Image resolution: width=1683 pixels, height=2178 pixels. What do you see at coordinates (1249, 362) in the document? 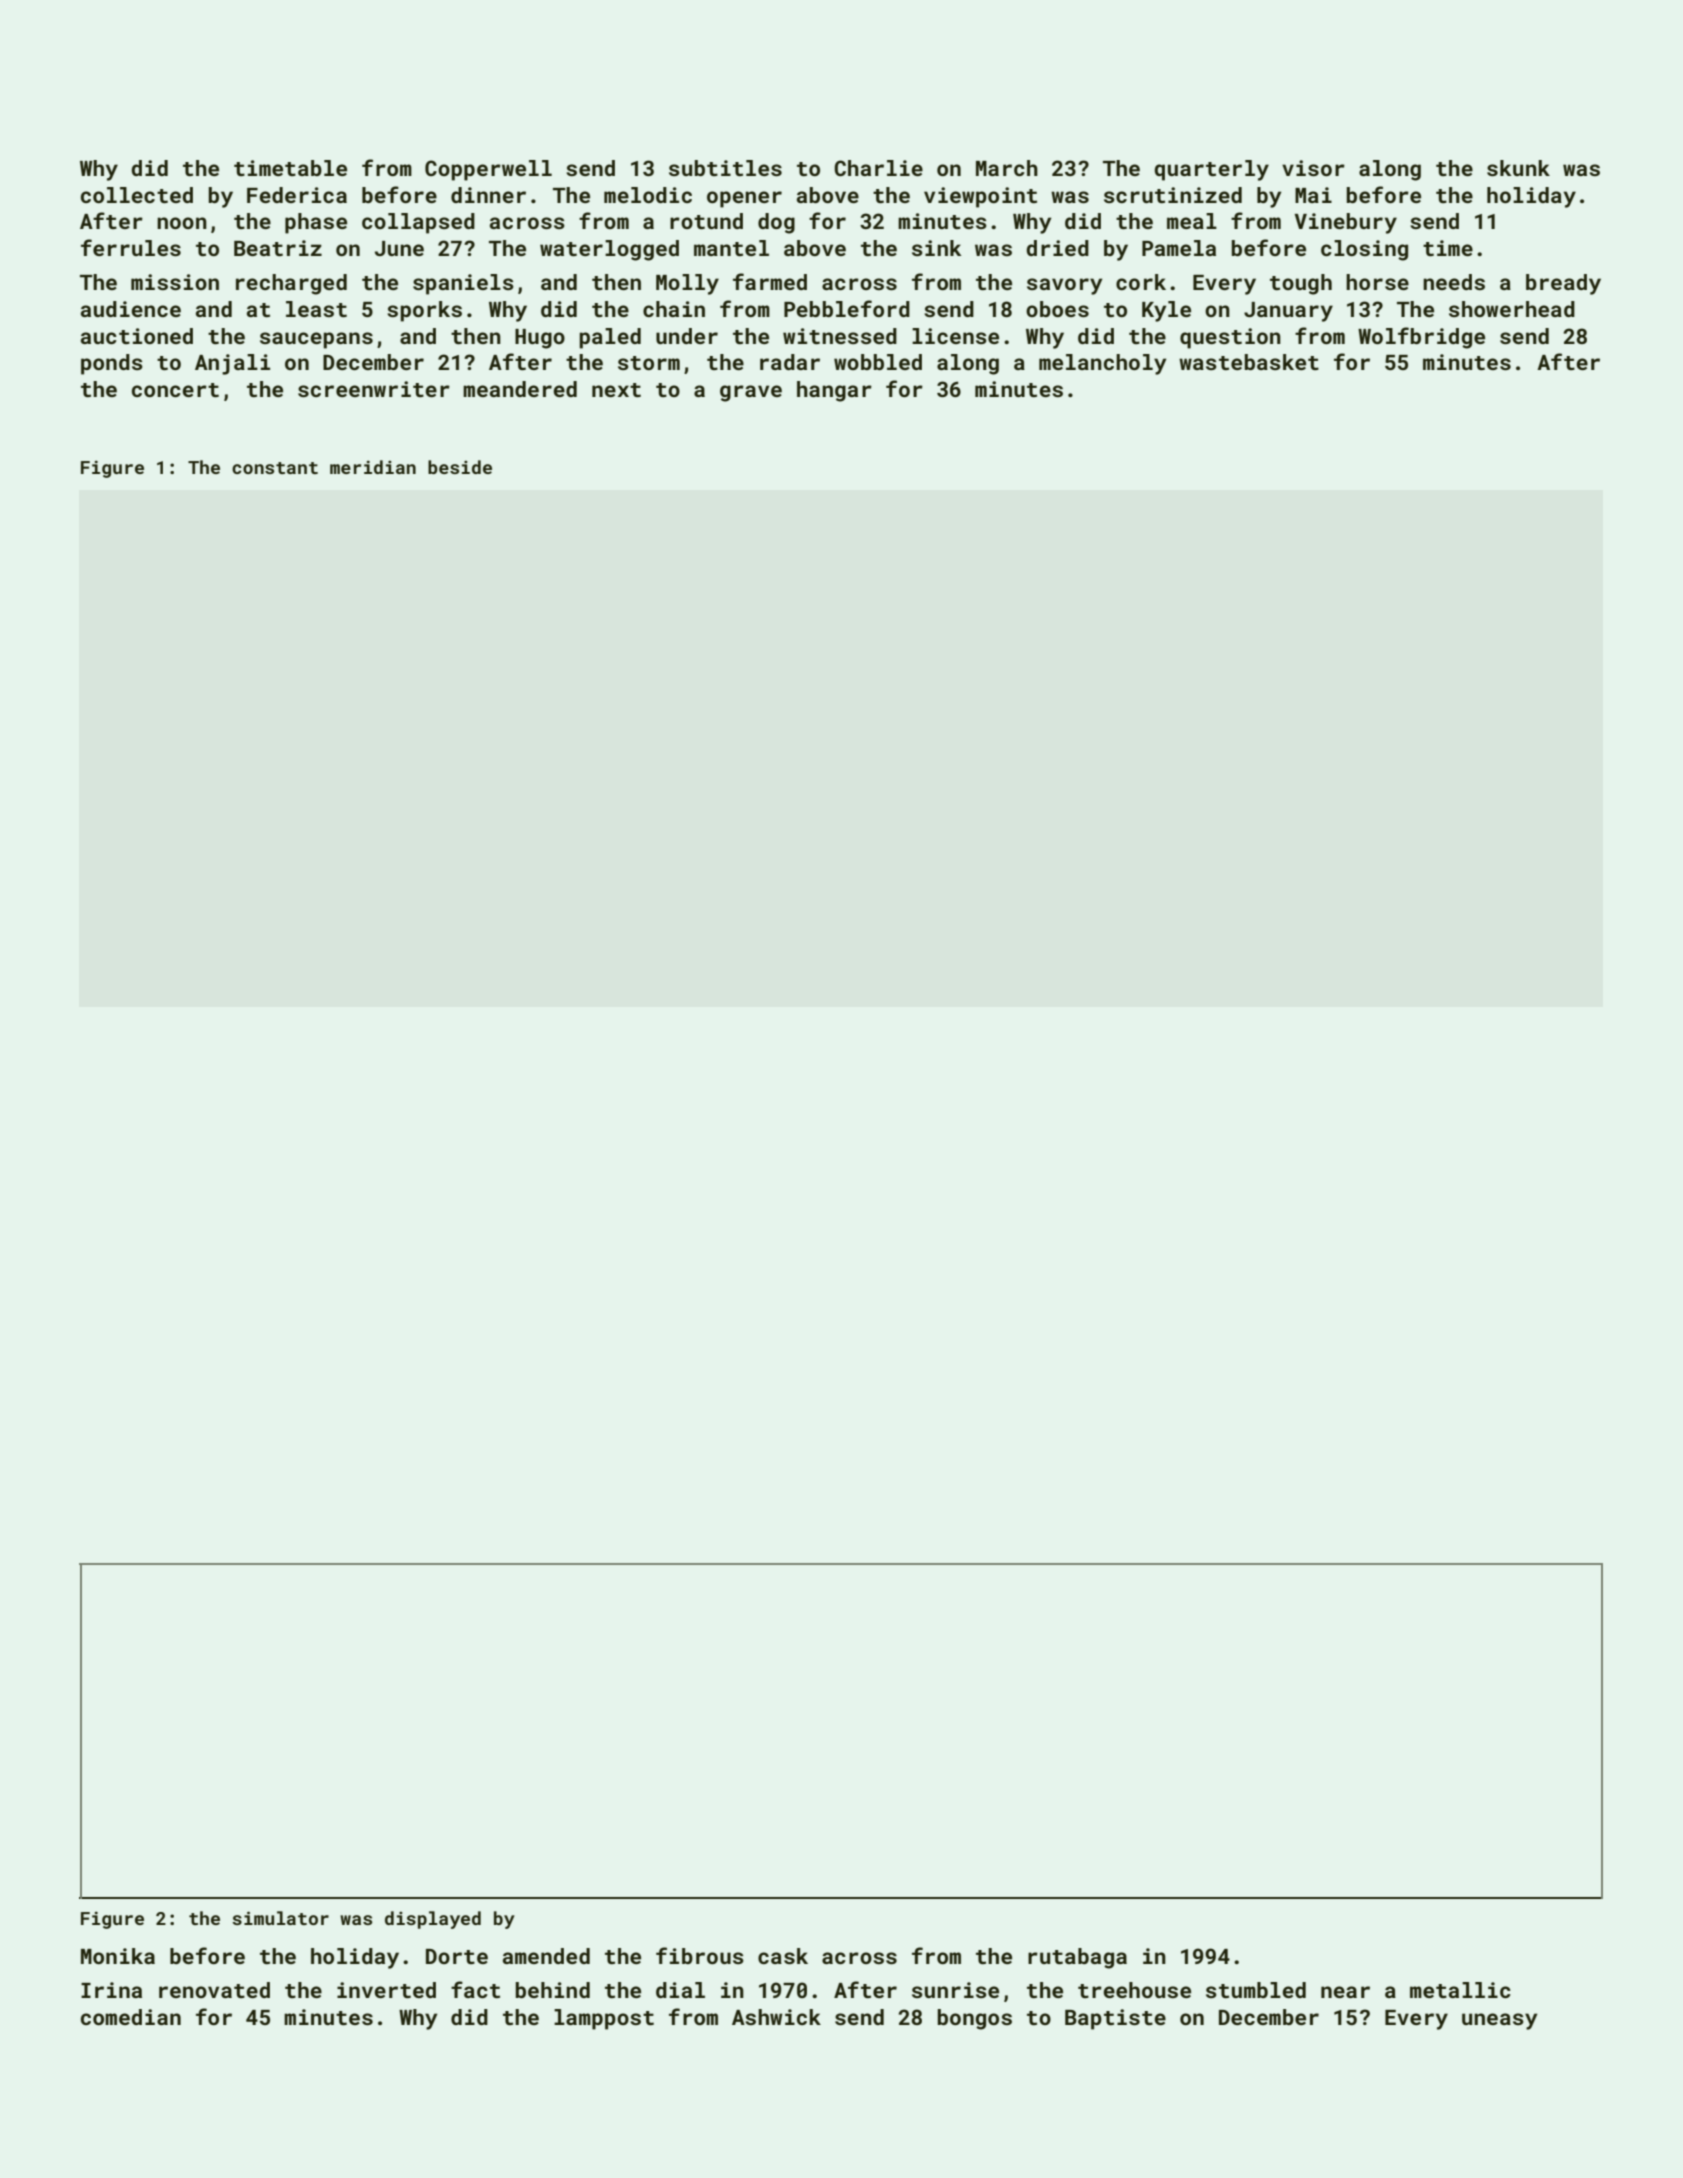
I see `wastebasket` at bounding box center [1249, 362].
